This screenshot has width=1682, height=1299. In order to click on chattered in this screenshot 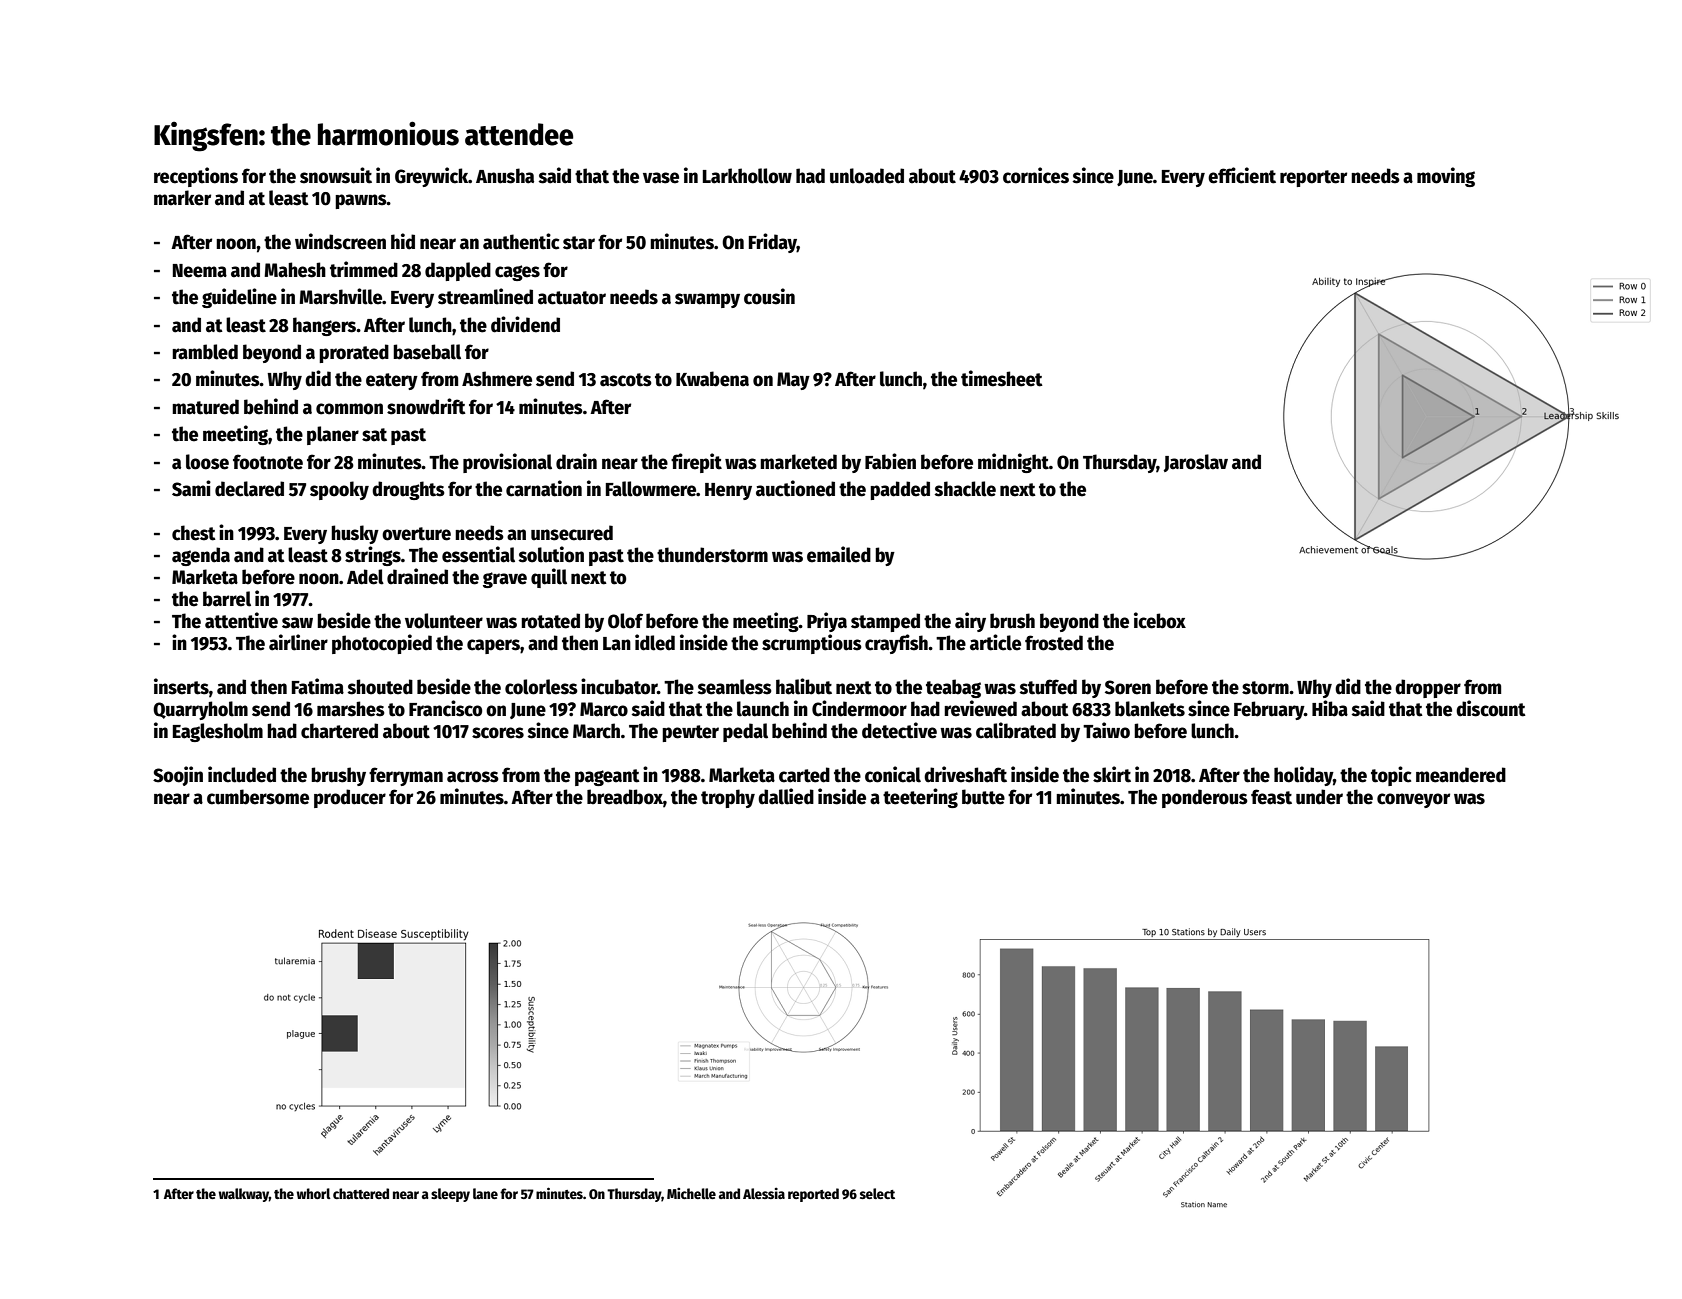, I will do `click(361, 1193)`.
